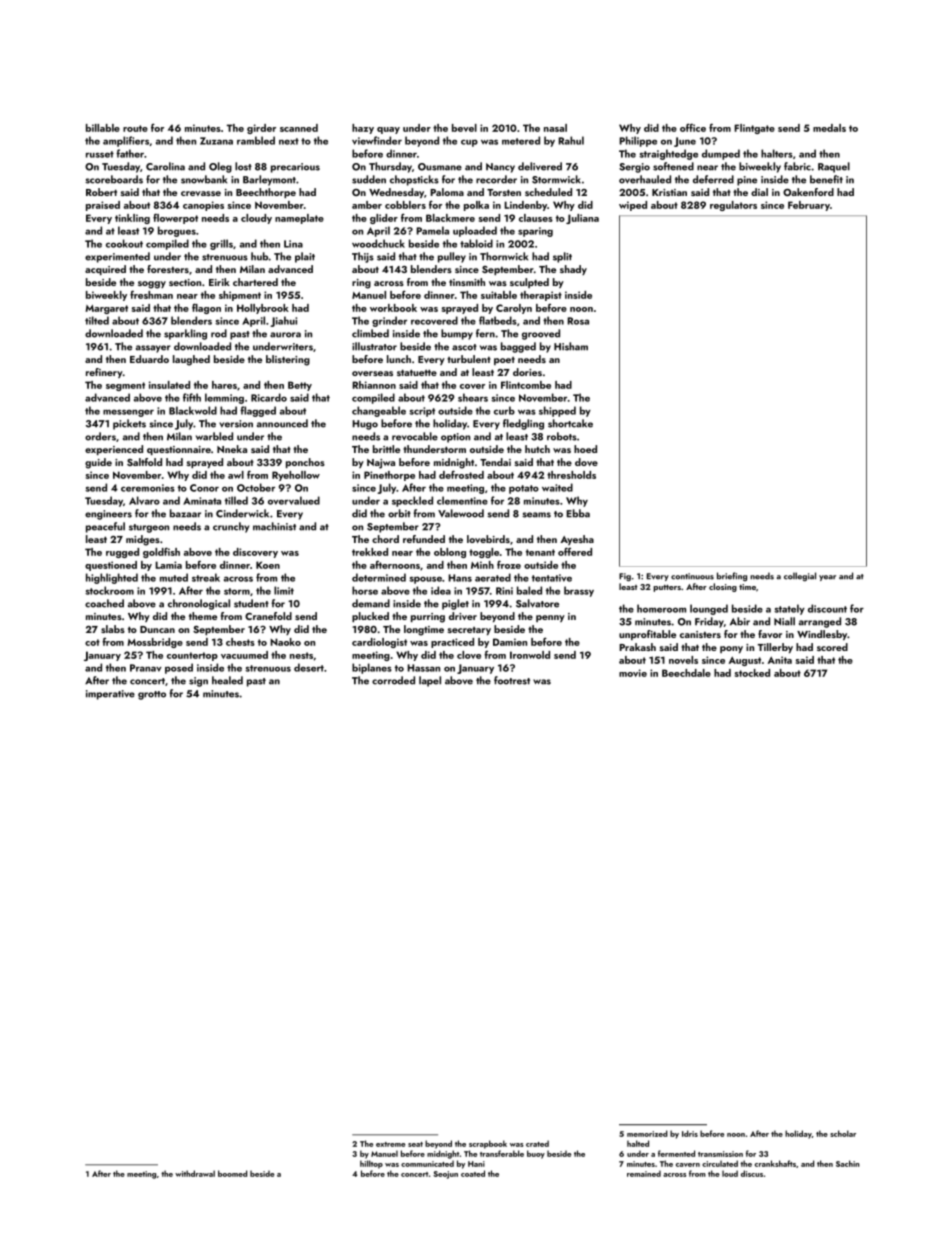 This screenshot has width=952, height=1233. What do you see at coordinates (827, 578) in the screenshot?
I see `year` at bounding box center [827, 578].
